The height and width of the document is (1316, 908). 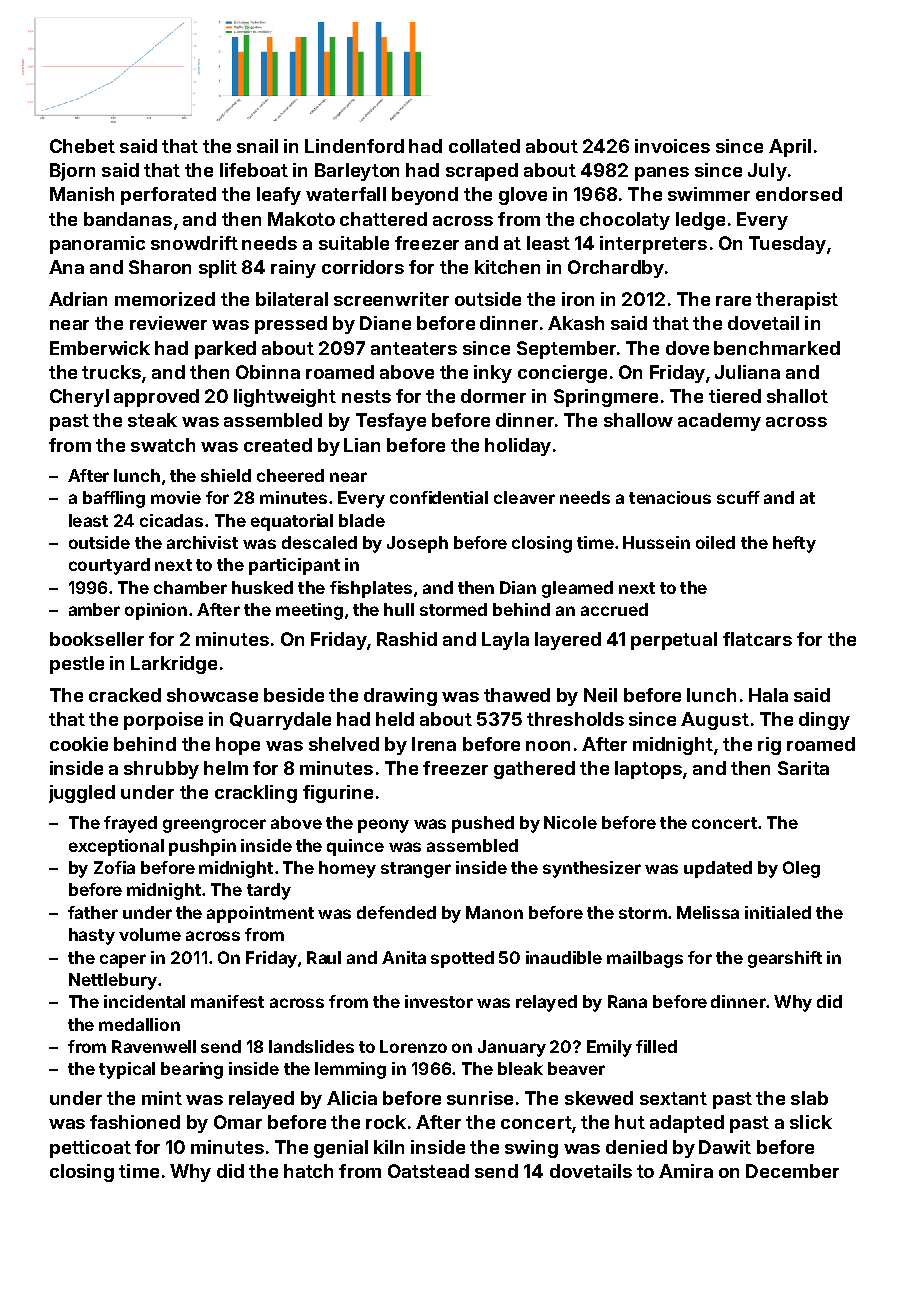 What do you see at coordinates (109, 566) in the document?
I see `courtyard` at bounding box center [109, 566].
